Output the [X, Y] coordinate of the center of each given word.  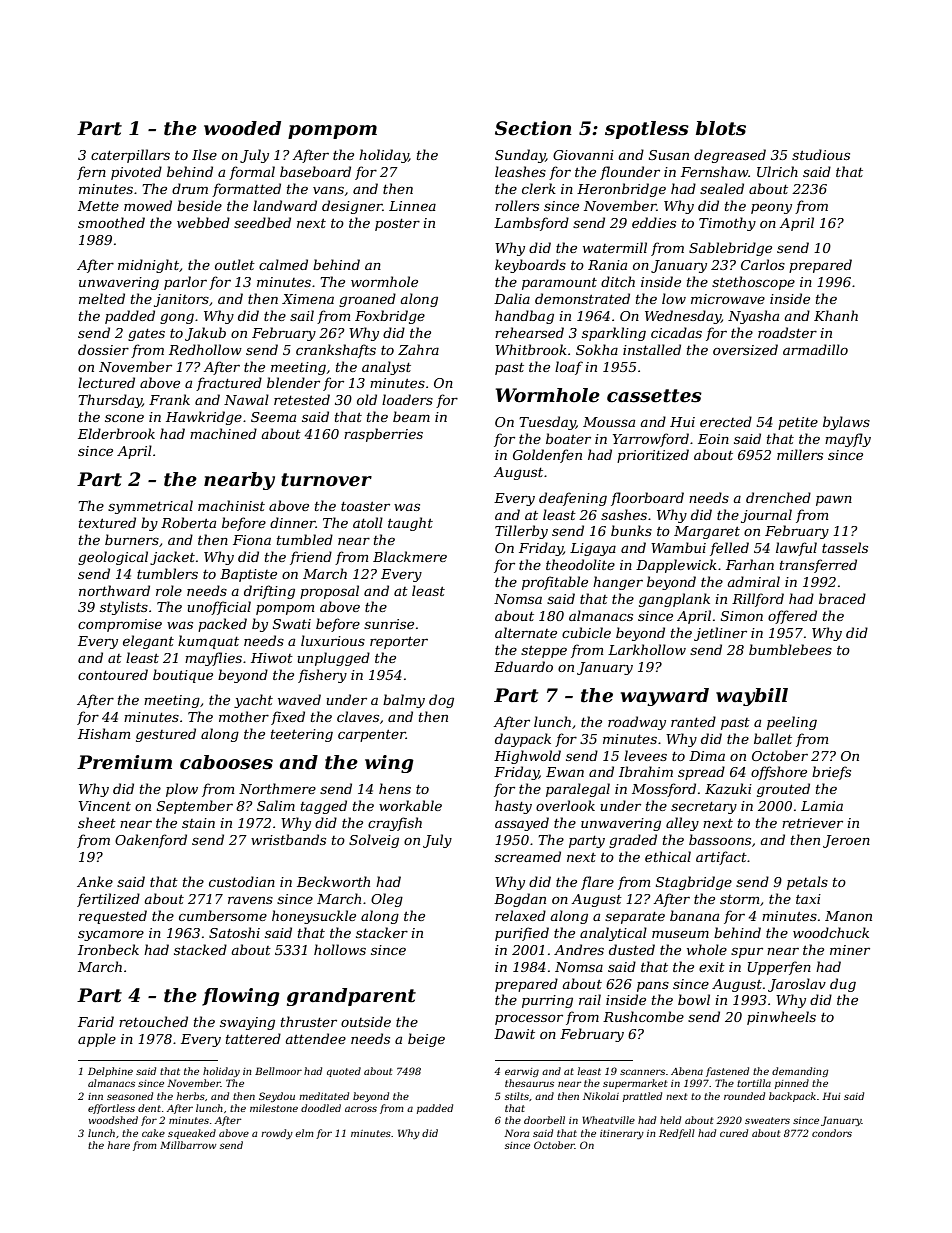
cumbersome [223, 915]
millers [800, 454]
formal [252, 173]
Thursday [110, 401]
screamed [528, 856]
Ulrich [777, 171]
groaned [367, 300]
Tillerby [521, 532]
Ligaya [593, 549]
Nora [516, 1133]
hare [119, 1145]
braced [842, 598]
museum [680, 934]
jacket [172, 558]
